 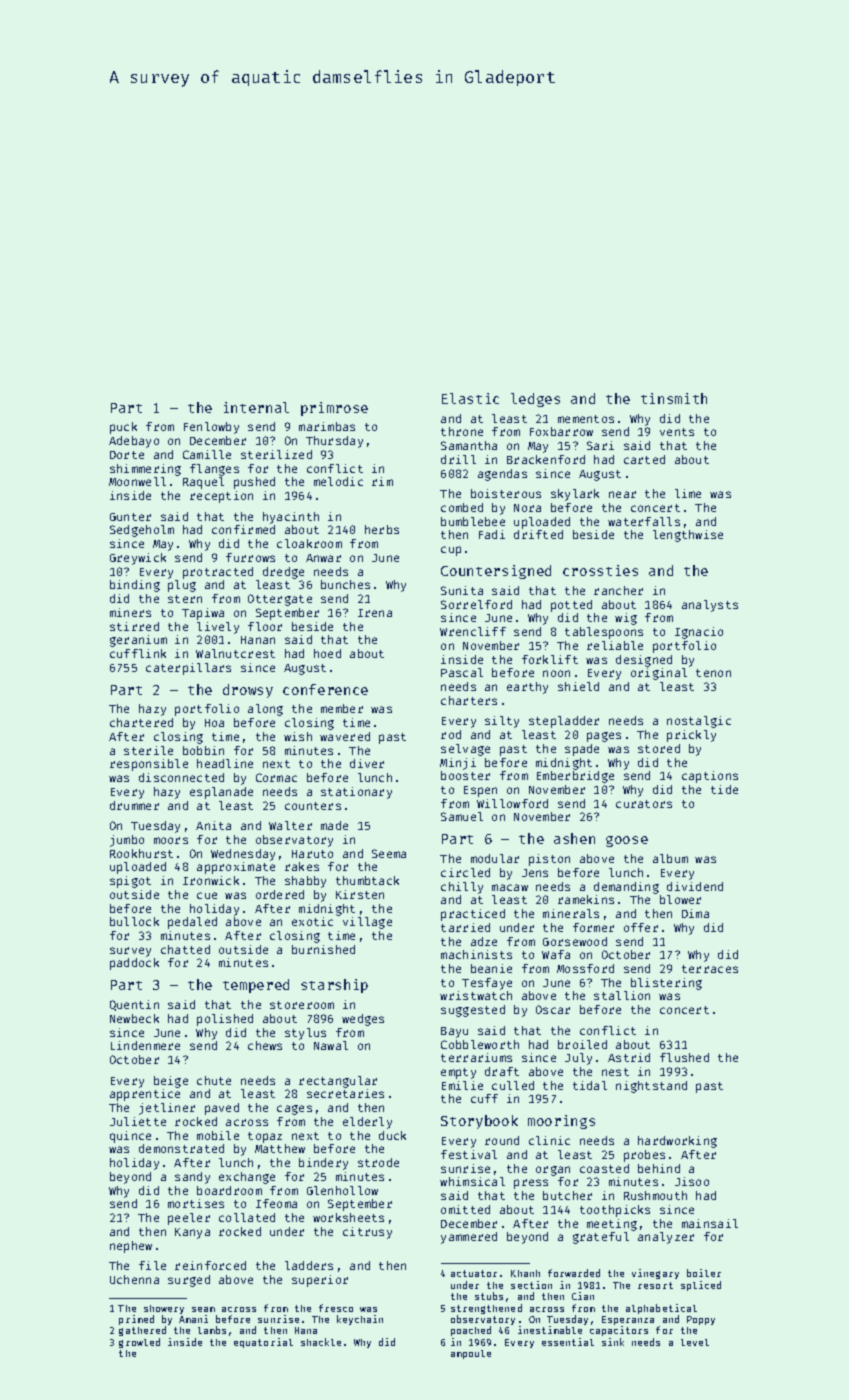 I want to click on equatorial, so click(x=263, y=1343).
